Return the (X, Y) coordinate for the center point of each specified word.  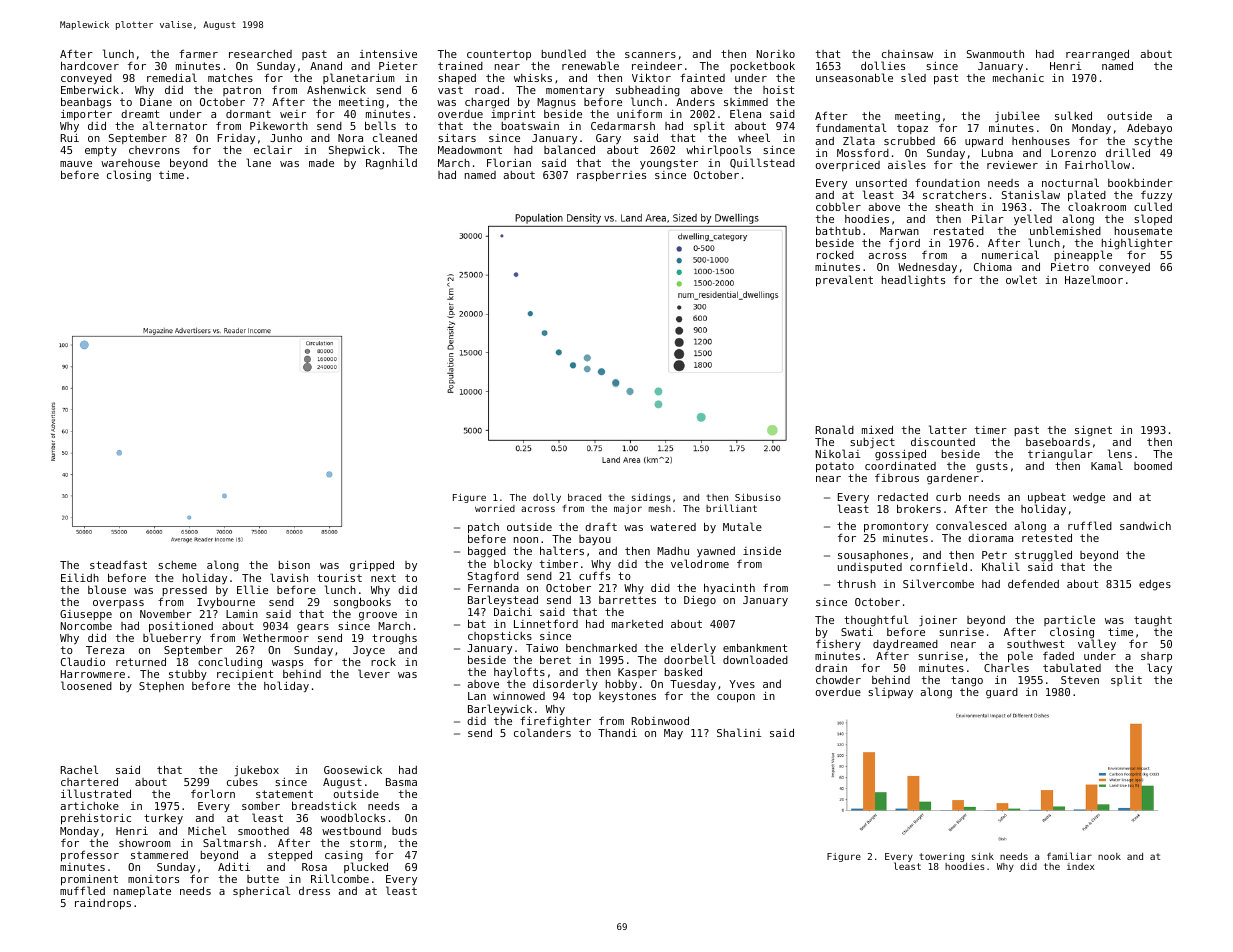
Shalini (739, 732)
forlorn (213, 793)
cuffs (594, 575)
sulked (1073, 115)
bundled (564, 53)
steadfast (118, 564)
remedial (172, 77)
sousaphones (873, 556)
